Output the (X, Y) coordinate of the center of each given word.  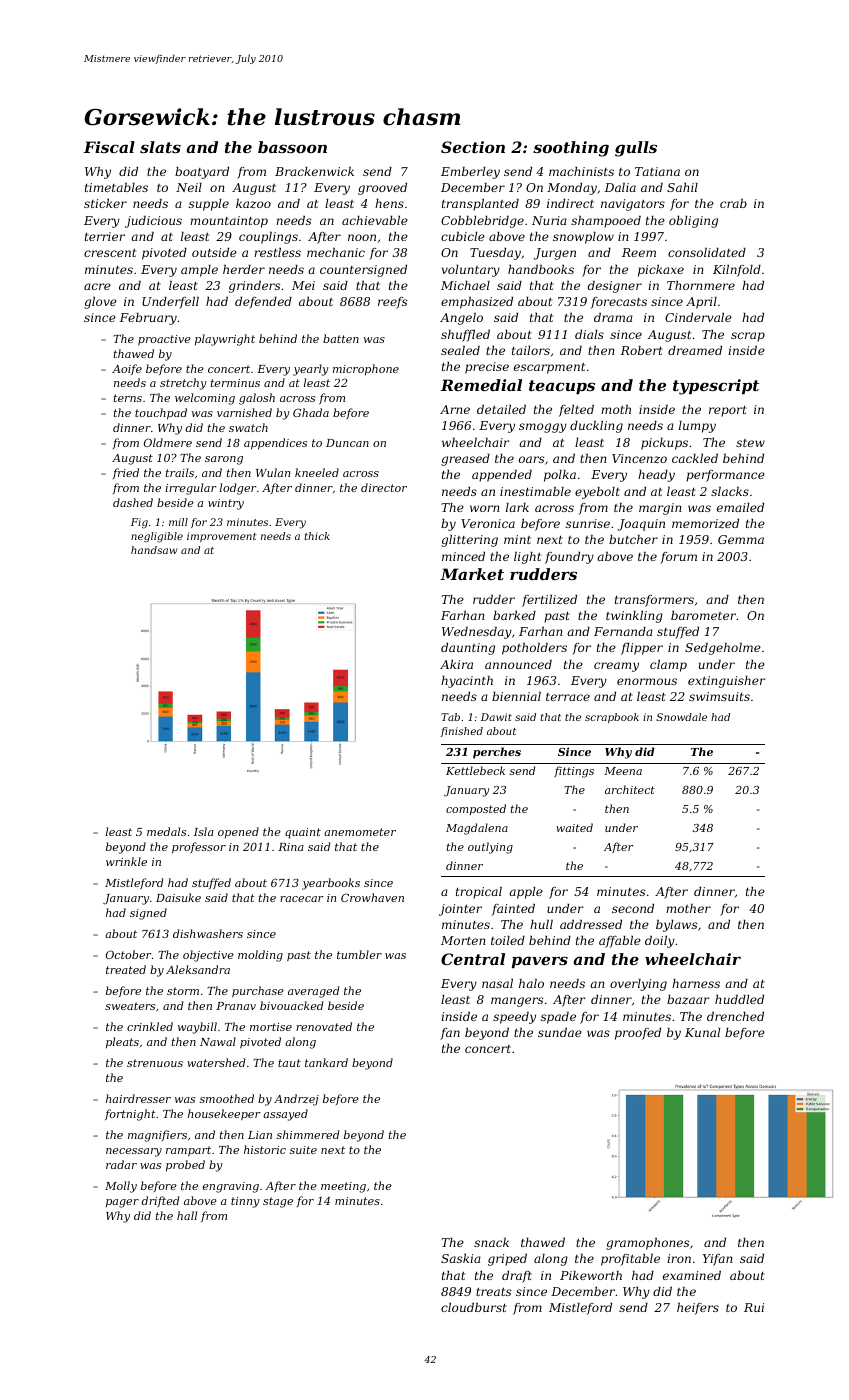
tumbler (359, 954)
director (384, 487)
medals (166, 831)
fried (126, 473)
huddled (739, 999)
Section (473, 147)
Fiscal (109, 147)
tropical (479, 893)
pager (122, 1203)
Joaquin (641, 525)
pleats (122, 1042)
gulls (636, 149)
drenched (735, 1016)
